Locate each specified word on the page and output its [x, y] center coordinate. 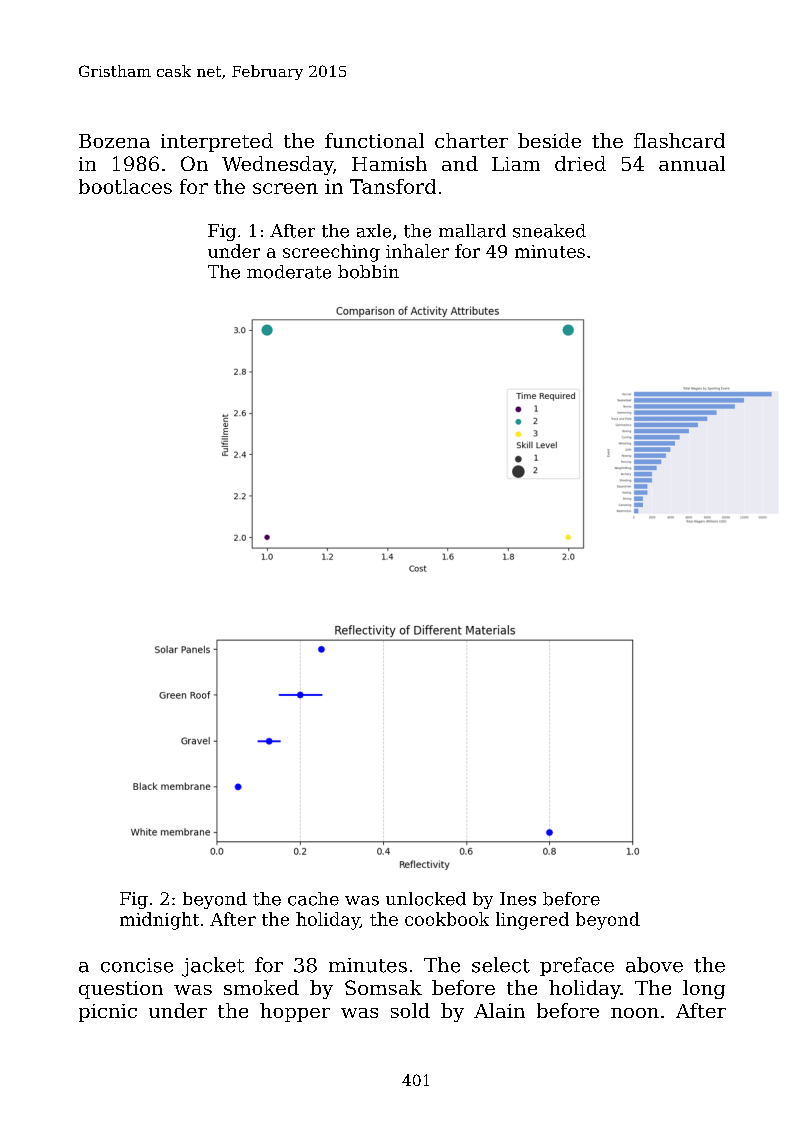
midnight [159, 921]
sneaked [549, 231]
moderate [289, 272]
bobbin [368, 272]
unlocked [426, 899]
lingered [532, 921]
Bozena [114, 141]
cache [313, 899]
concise [137, 965]
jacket [213, 967]
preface [577, 966]
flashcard [679, 140]
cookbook [447, 919]
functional [374, 140]
